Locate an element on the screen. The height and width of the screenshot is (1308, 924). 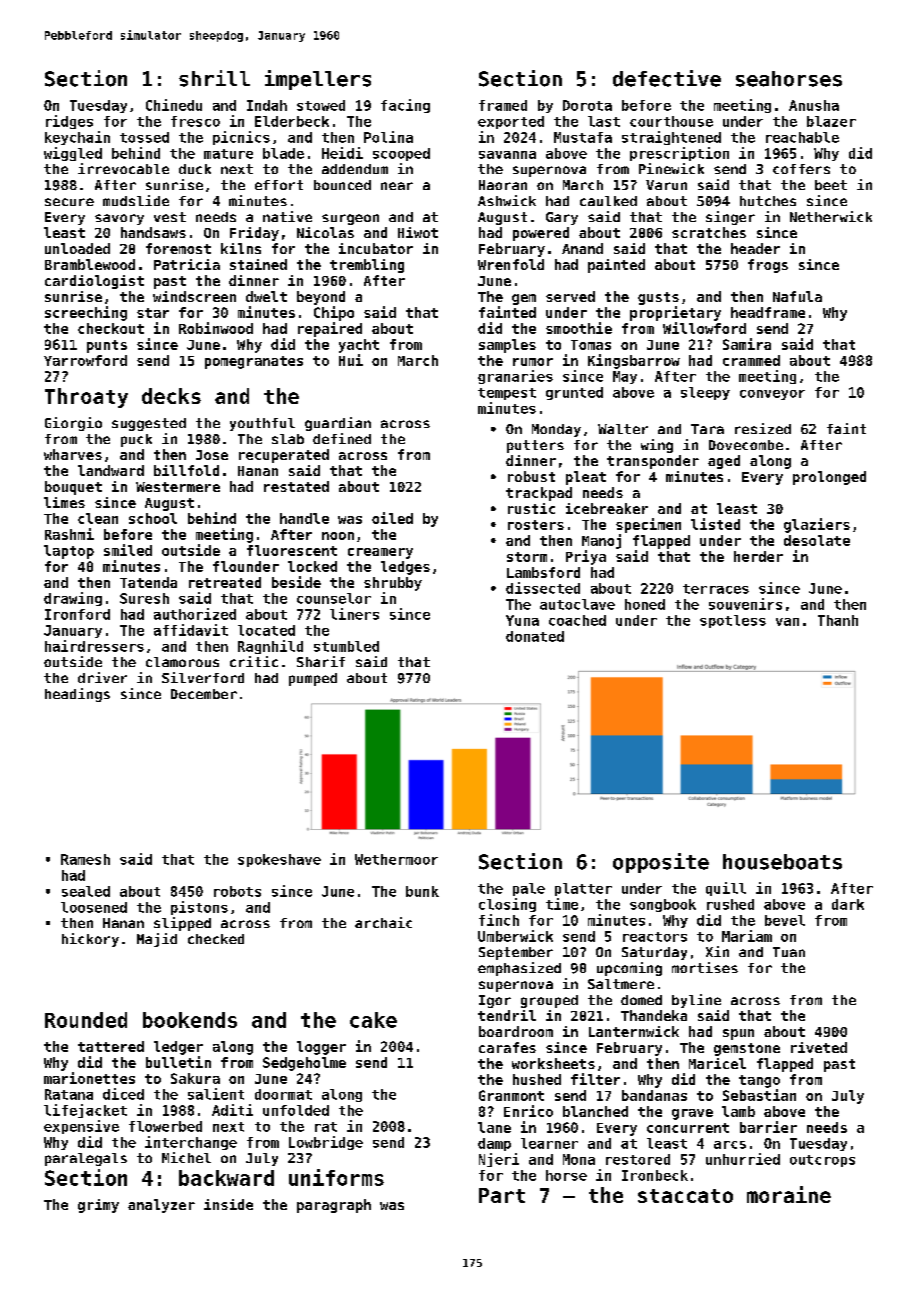
arcs is located at coordinates (730, 1145).
